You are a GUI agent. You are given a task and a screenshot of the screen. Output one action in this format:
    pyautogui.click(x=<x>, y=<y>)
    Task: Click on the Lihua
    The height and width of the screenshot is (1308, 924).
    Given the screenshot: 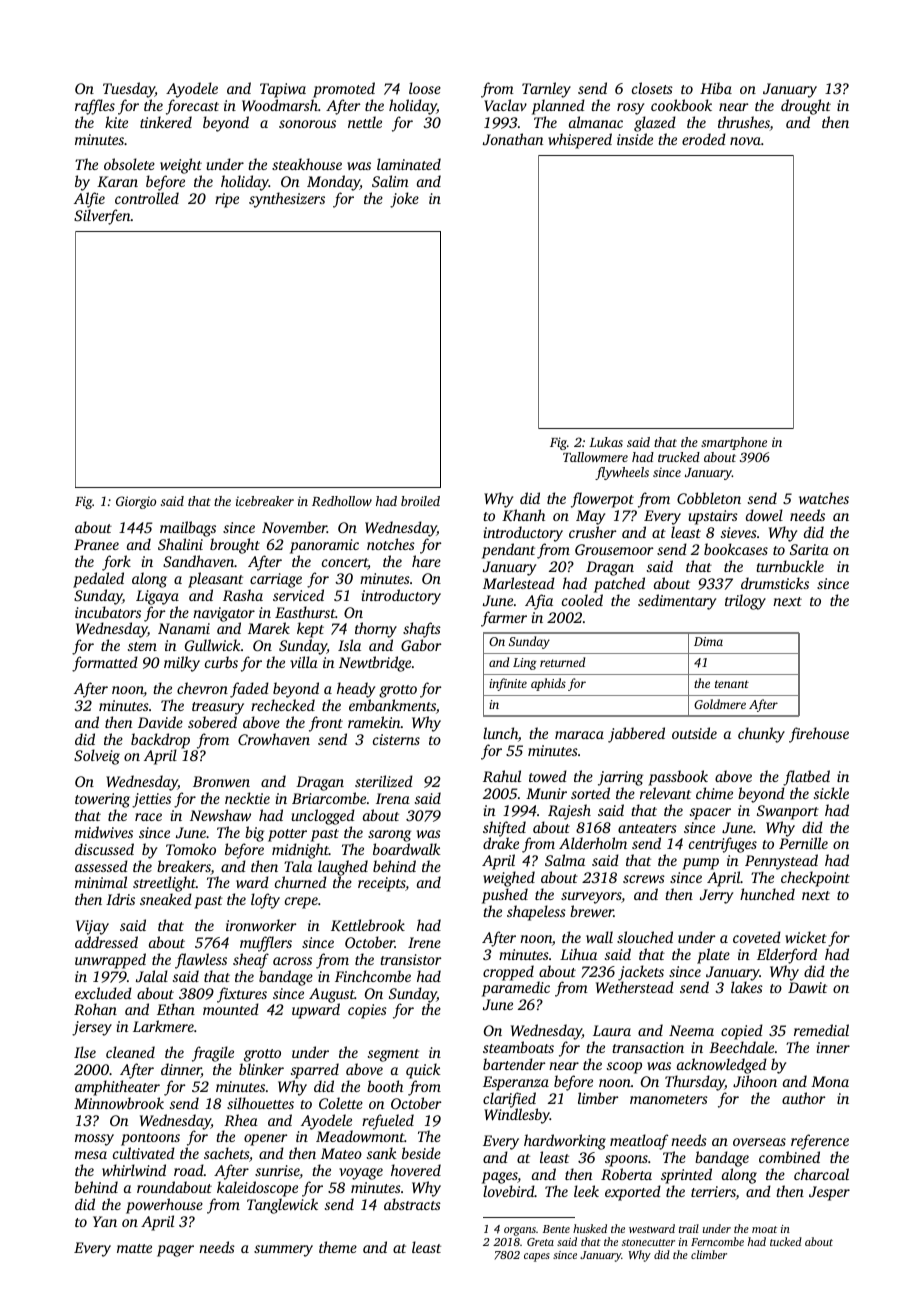 What is the action you would take?
    pyautogui.click(x=578, y=954)
